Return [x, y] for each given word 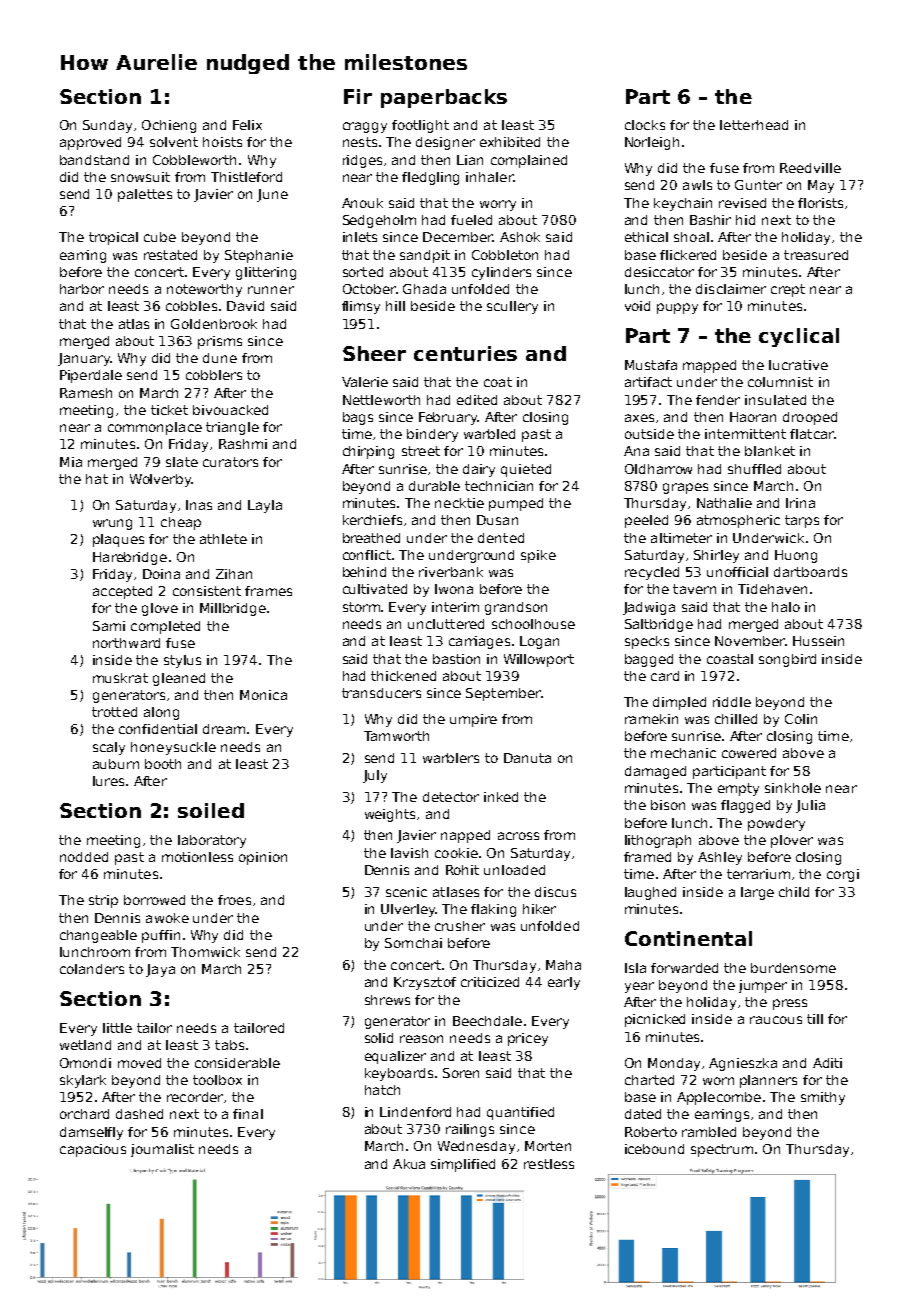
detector [451, 797]
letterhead [754, 125]
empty [738, 789]
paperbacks [444, 98]
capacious [93, 1150]
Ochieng [169, 126]
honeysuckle [173, 748]
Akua [409, 1164]
